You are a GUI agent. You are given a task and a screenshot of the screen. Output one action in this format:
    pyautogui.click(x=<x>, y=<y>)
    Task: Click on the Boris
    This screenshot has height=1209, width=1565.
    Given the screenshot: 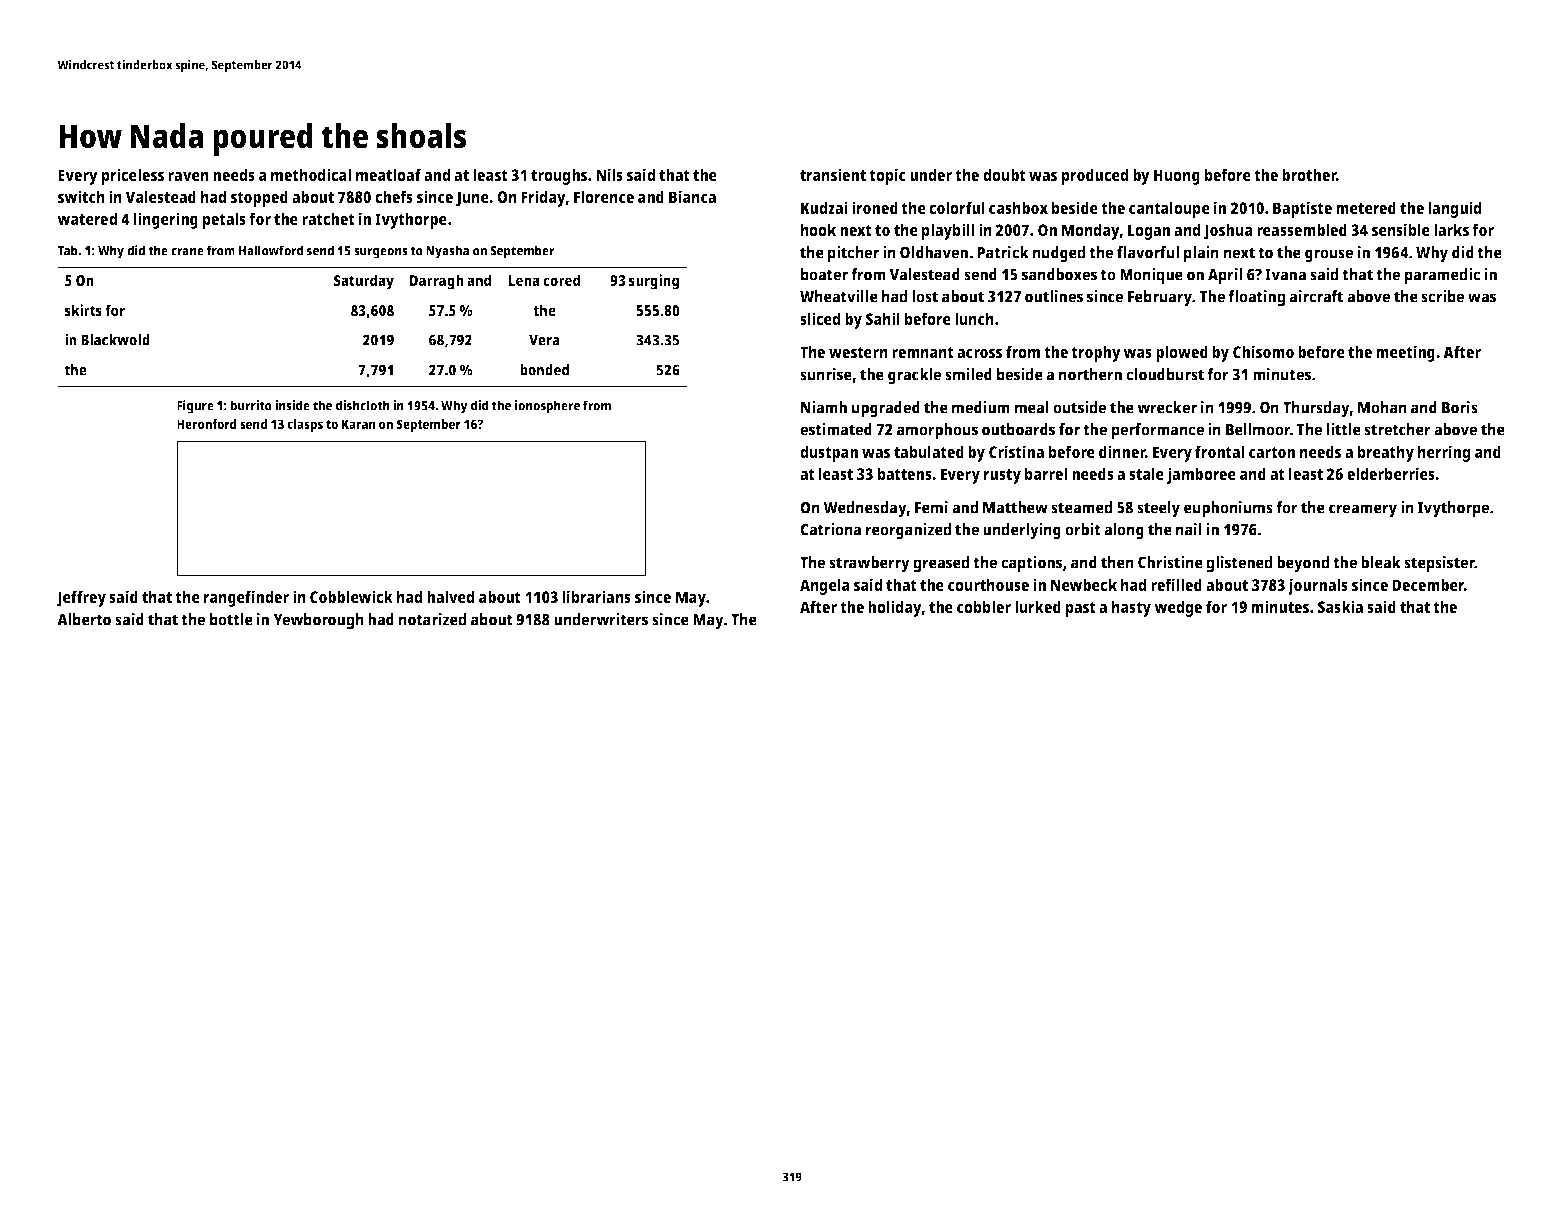 What is the action you would take?
    pyautogui.click(x=1460, y=407)
